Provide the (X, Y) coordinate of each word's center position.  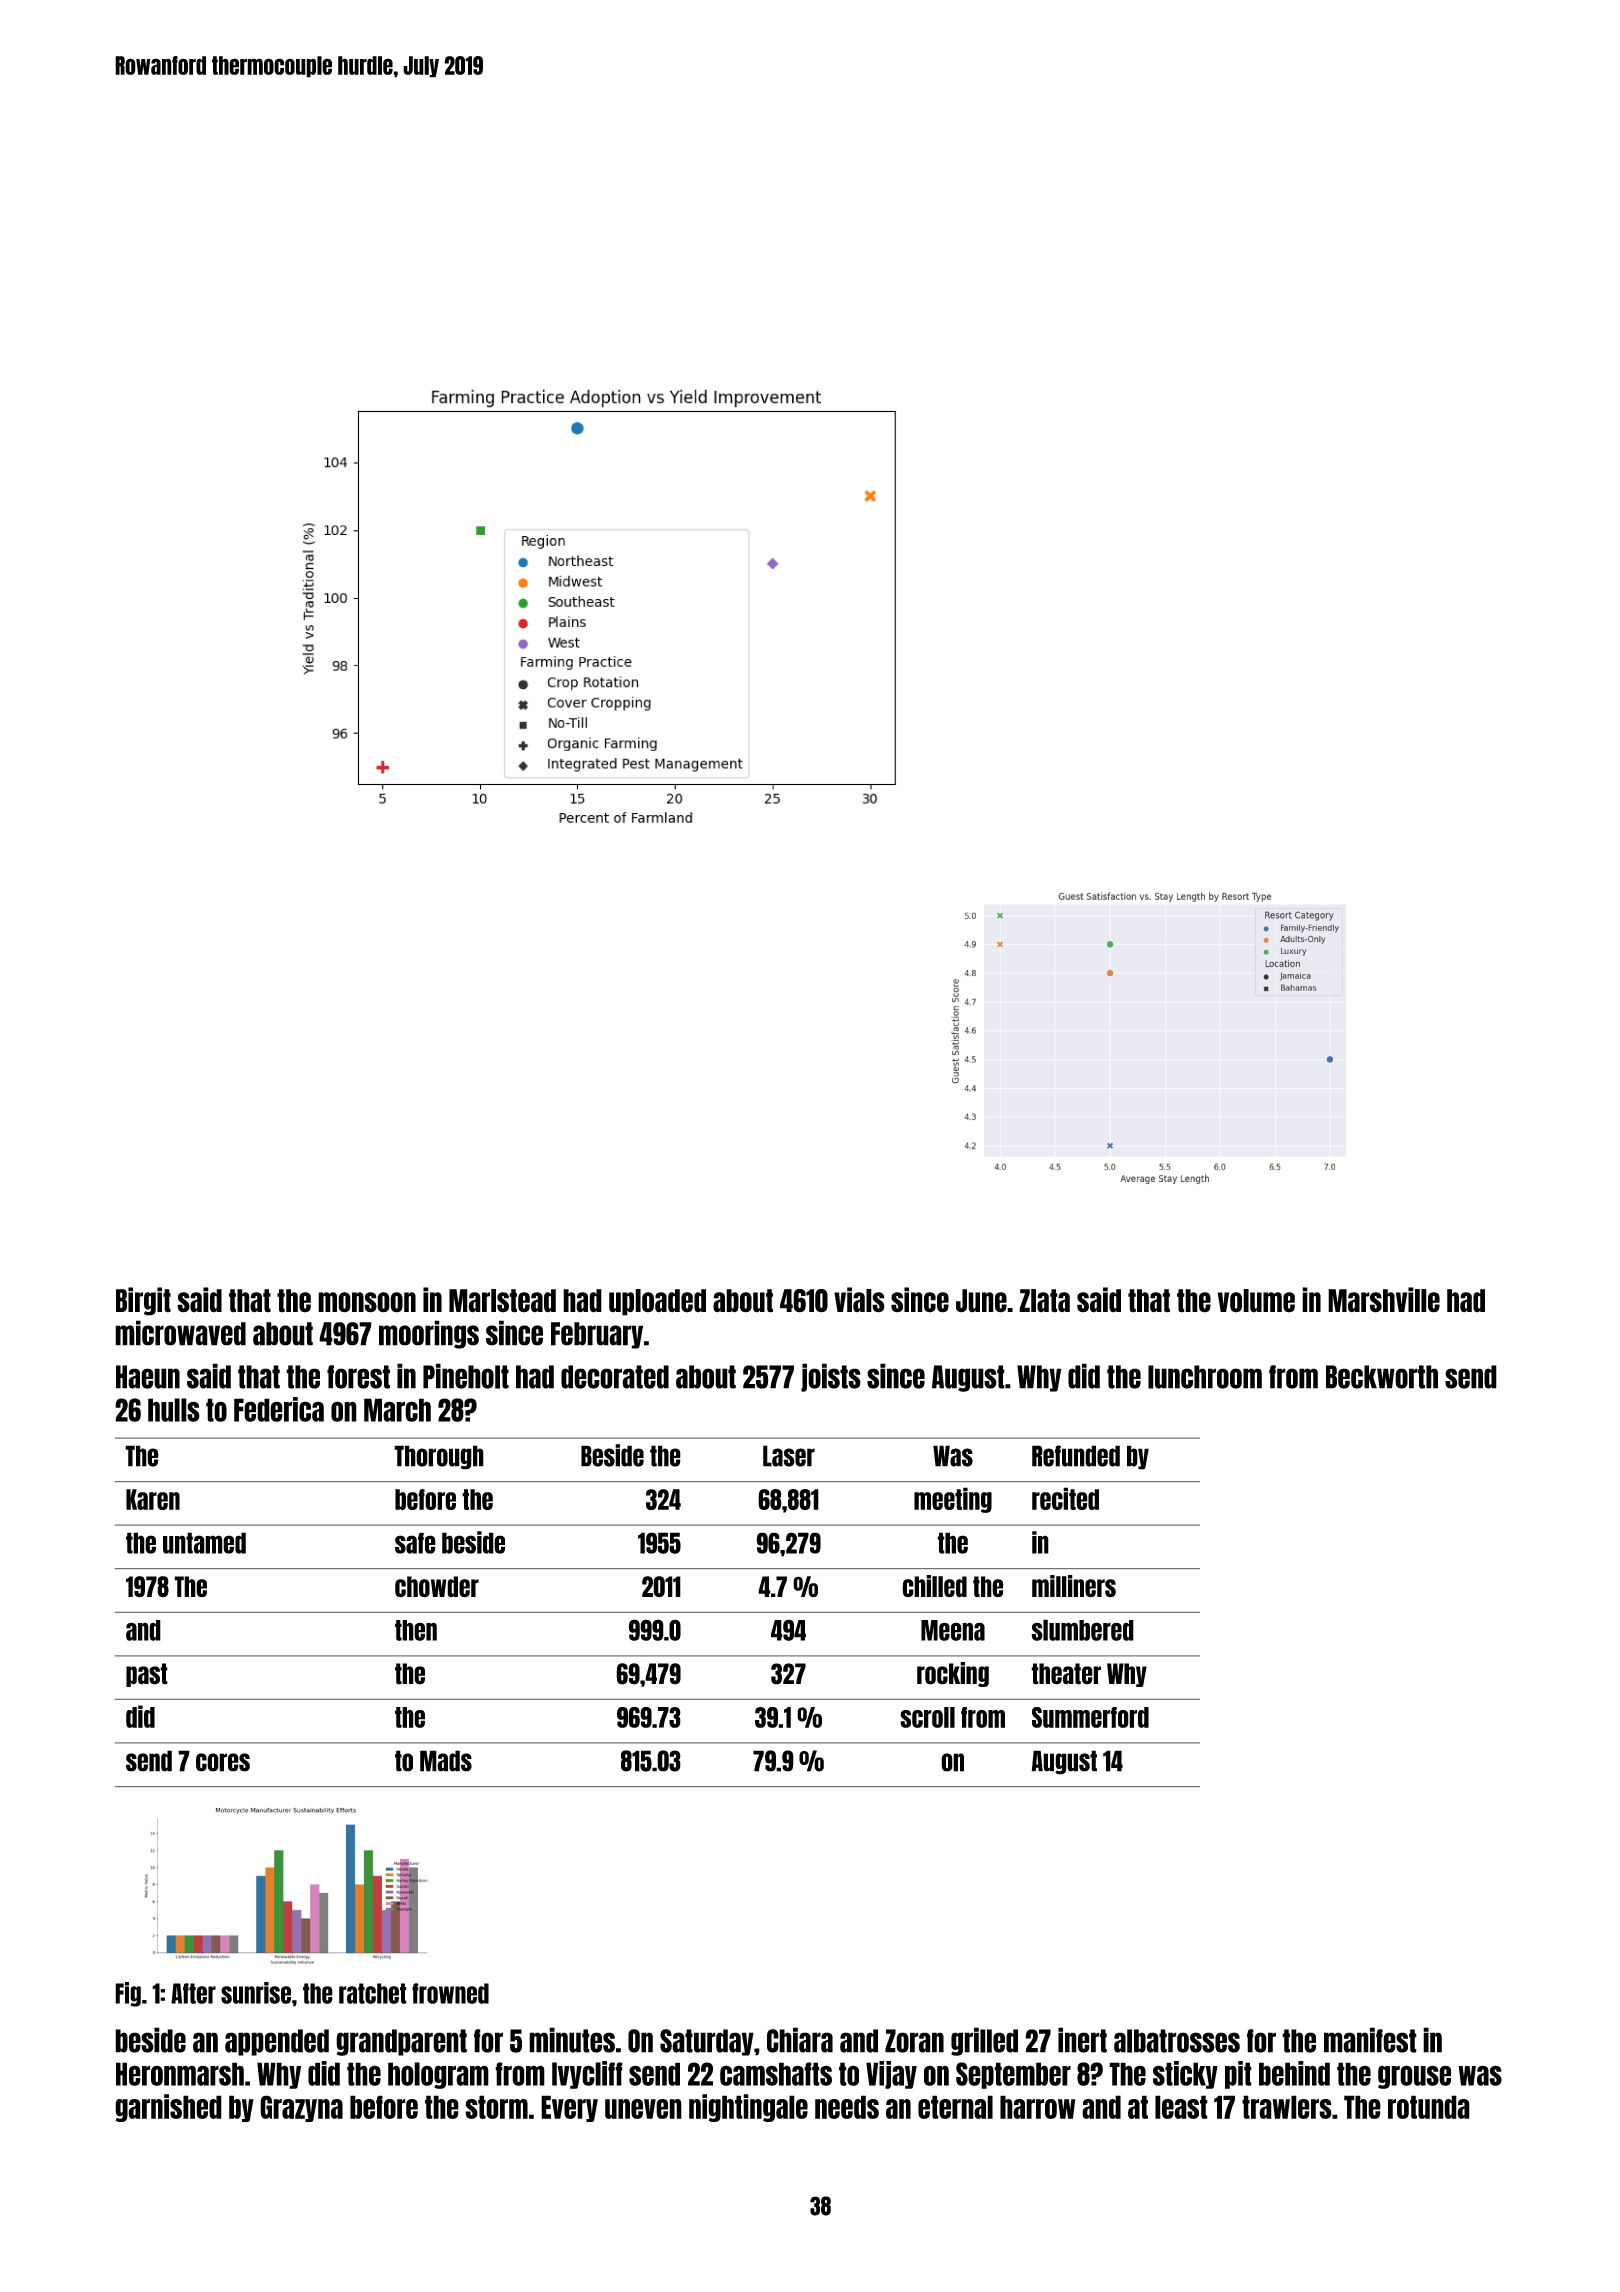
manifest (1370, 2040)
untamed (204, 1543)
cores (223, 1762)
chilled (934, 1586)
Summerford (1090, 1717)
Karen (153, 1499)
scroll (927, 1717)
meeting (953, 1500)
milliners (1074, 1586)
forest (358, 1377)
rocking (953, 1674)
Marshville (1384, 1300)
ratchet (373, 1993)
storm (496, 2107)
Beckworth (1382, 1377)
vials (859, 1300)
